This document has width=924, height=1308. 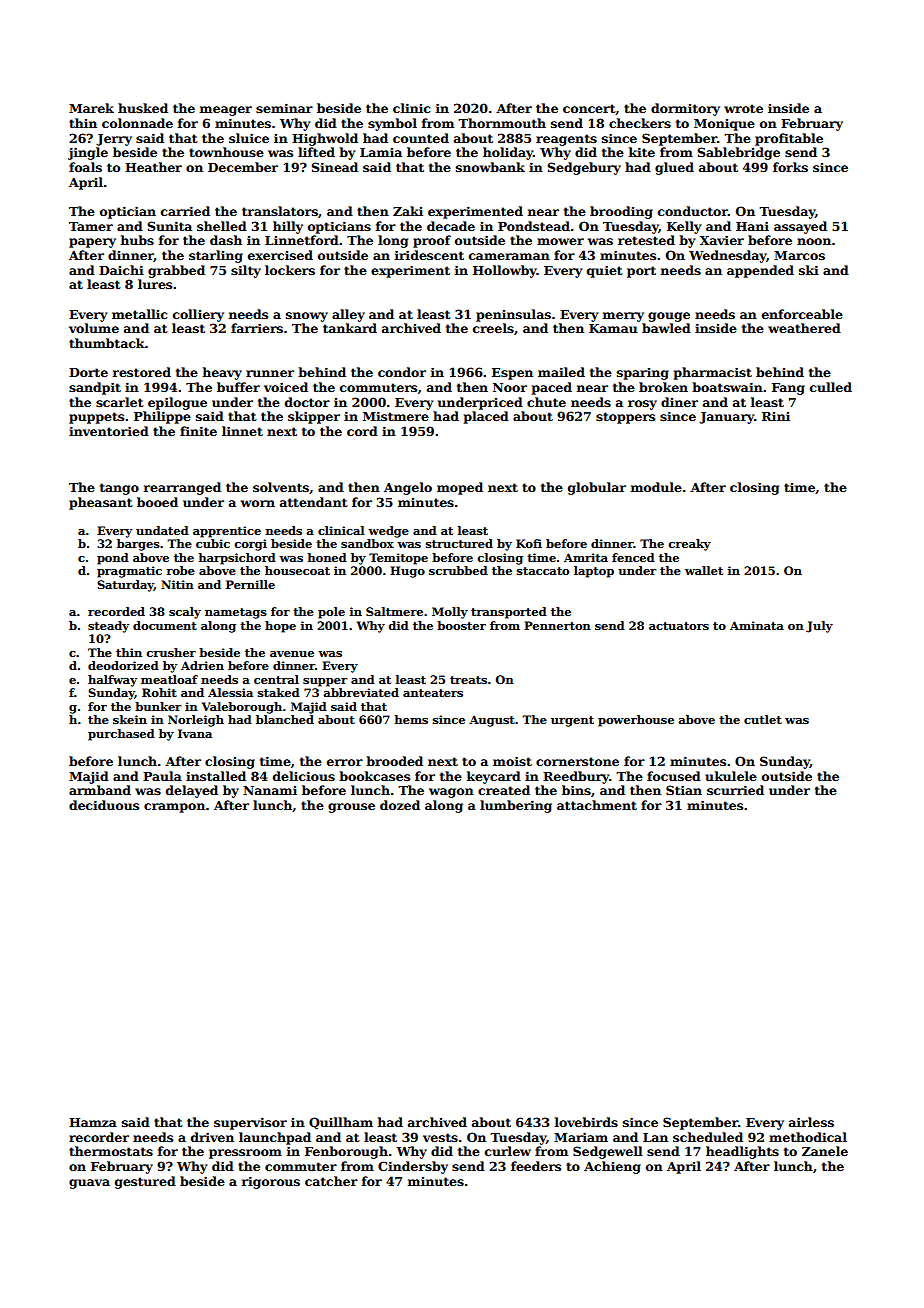 I want to click on rigorous, so click(x=271, y=1182).
